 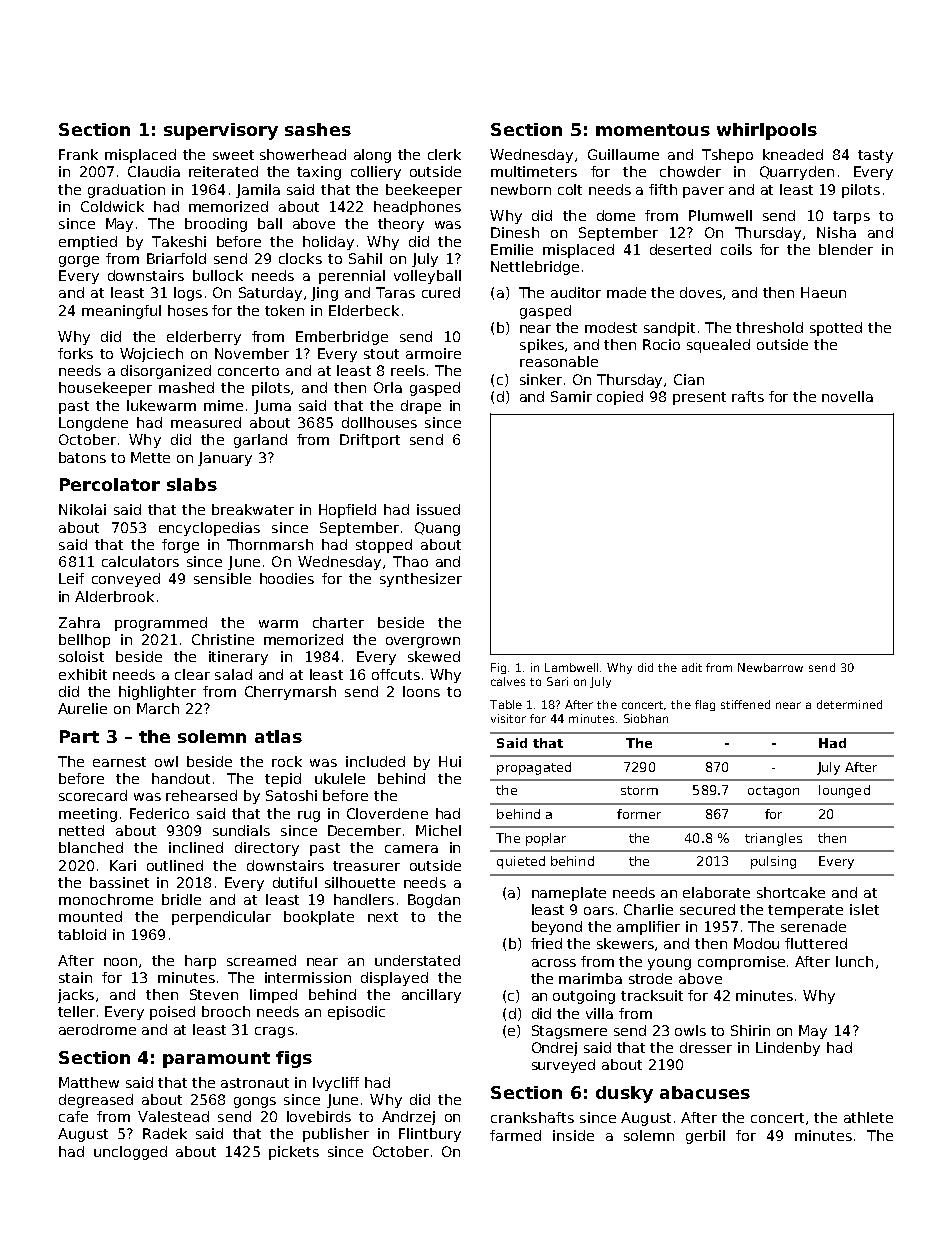 What do you see at coordinates (851, 217) in the page?
I see `tarps` at bounding box center [851, 217].
